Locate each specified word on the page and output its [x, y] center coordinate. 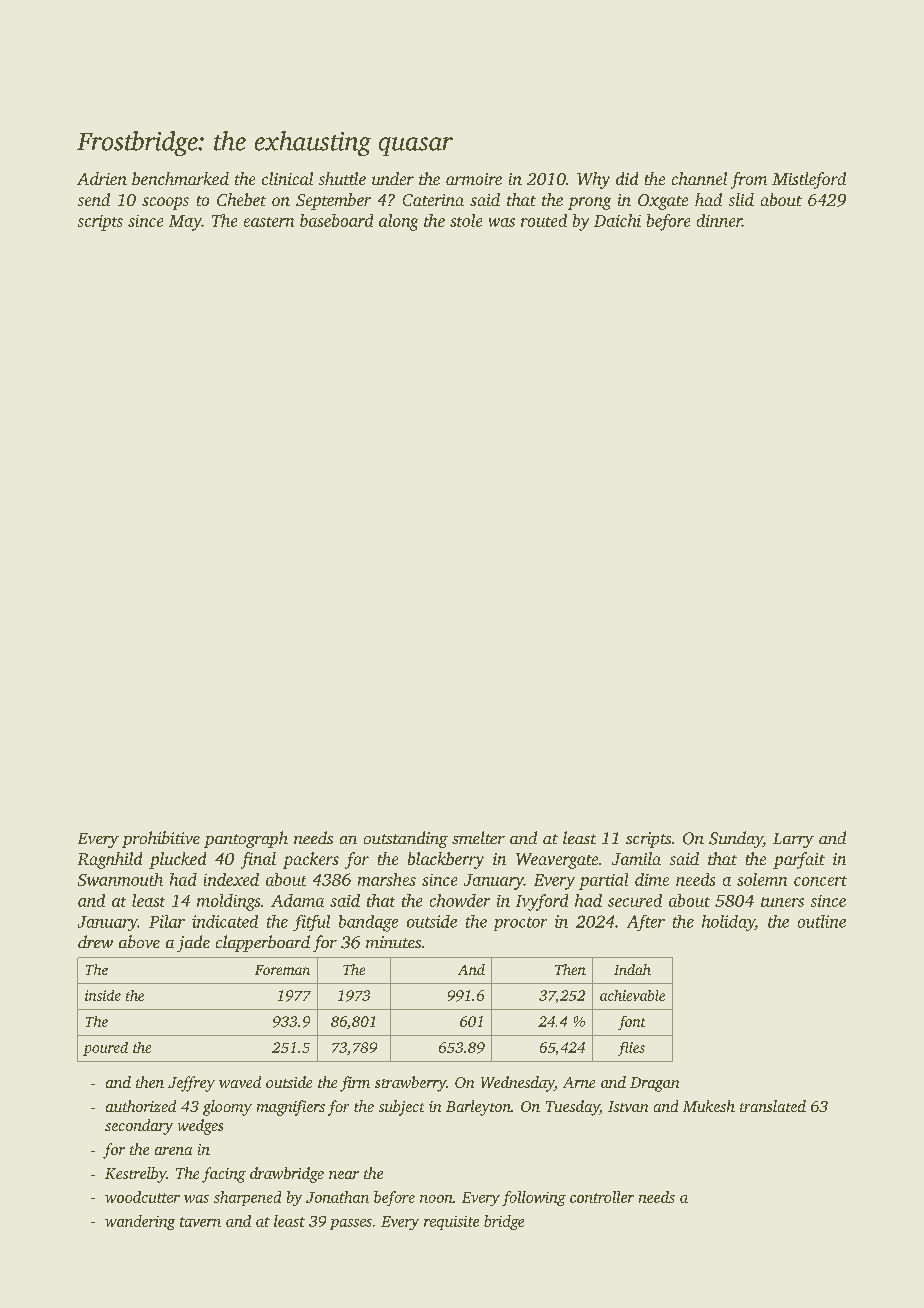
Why [593, 180]
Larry [793, 840]
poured [105, 1049]
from [749, 180]
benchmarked [180, 178]
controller [602, 1197]
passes [351, 1224]
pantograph [246, 839]
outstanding [406, 839]
